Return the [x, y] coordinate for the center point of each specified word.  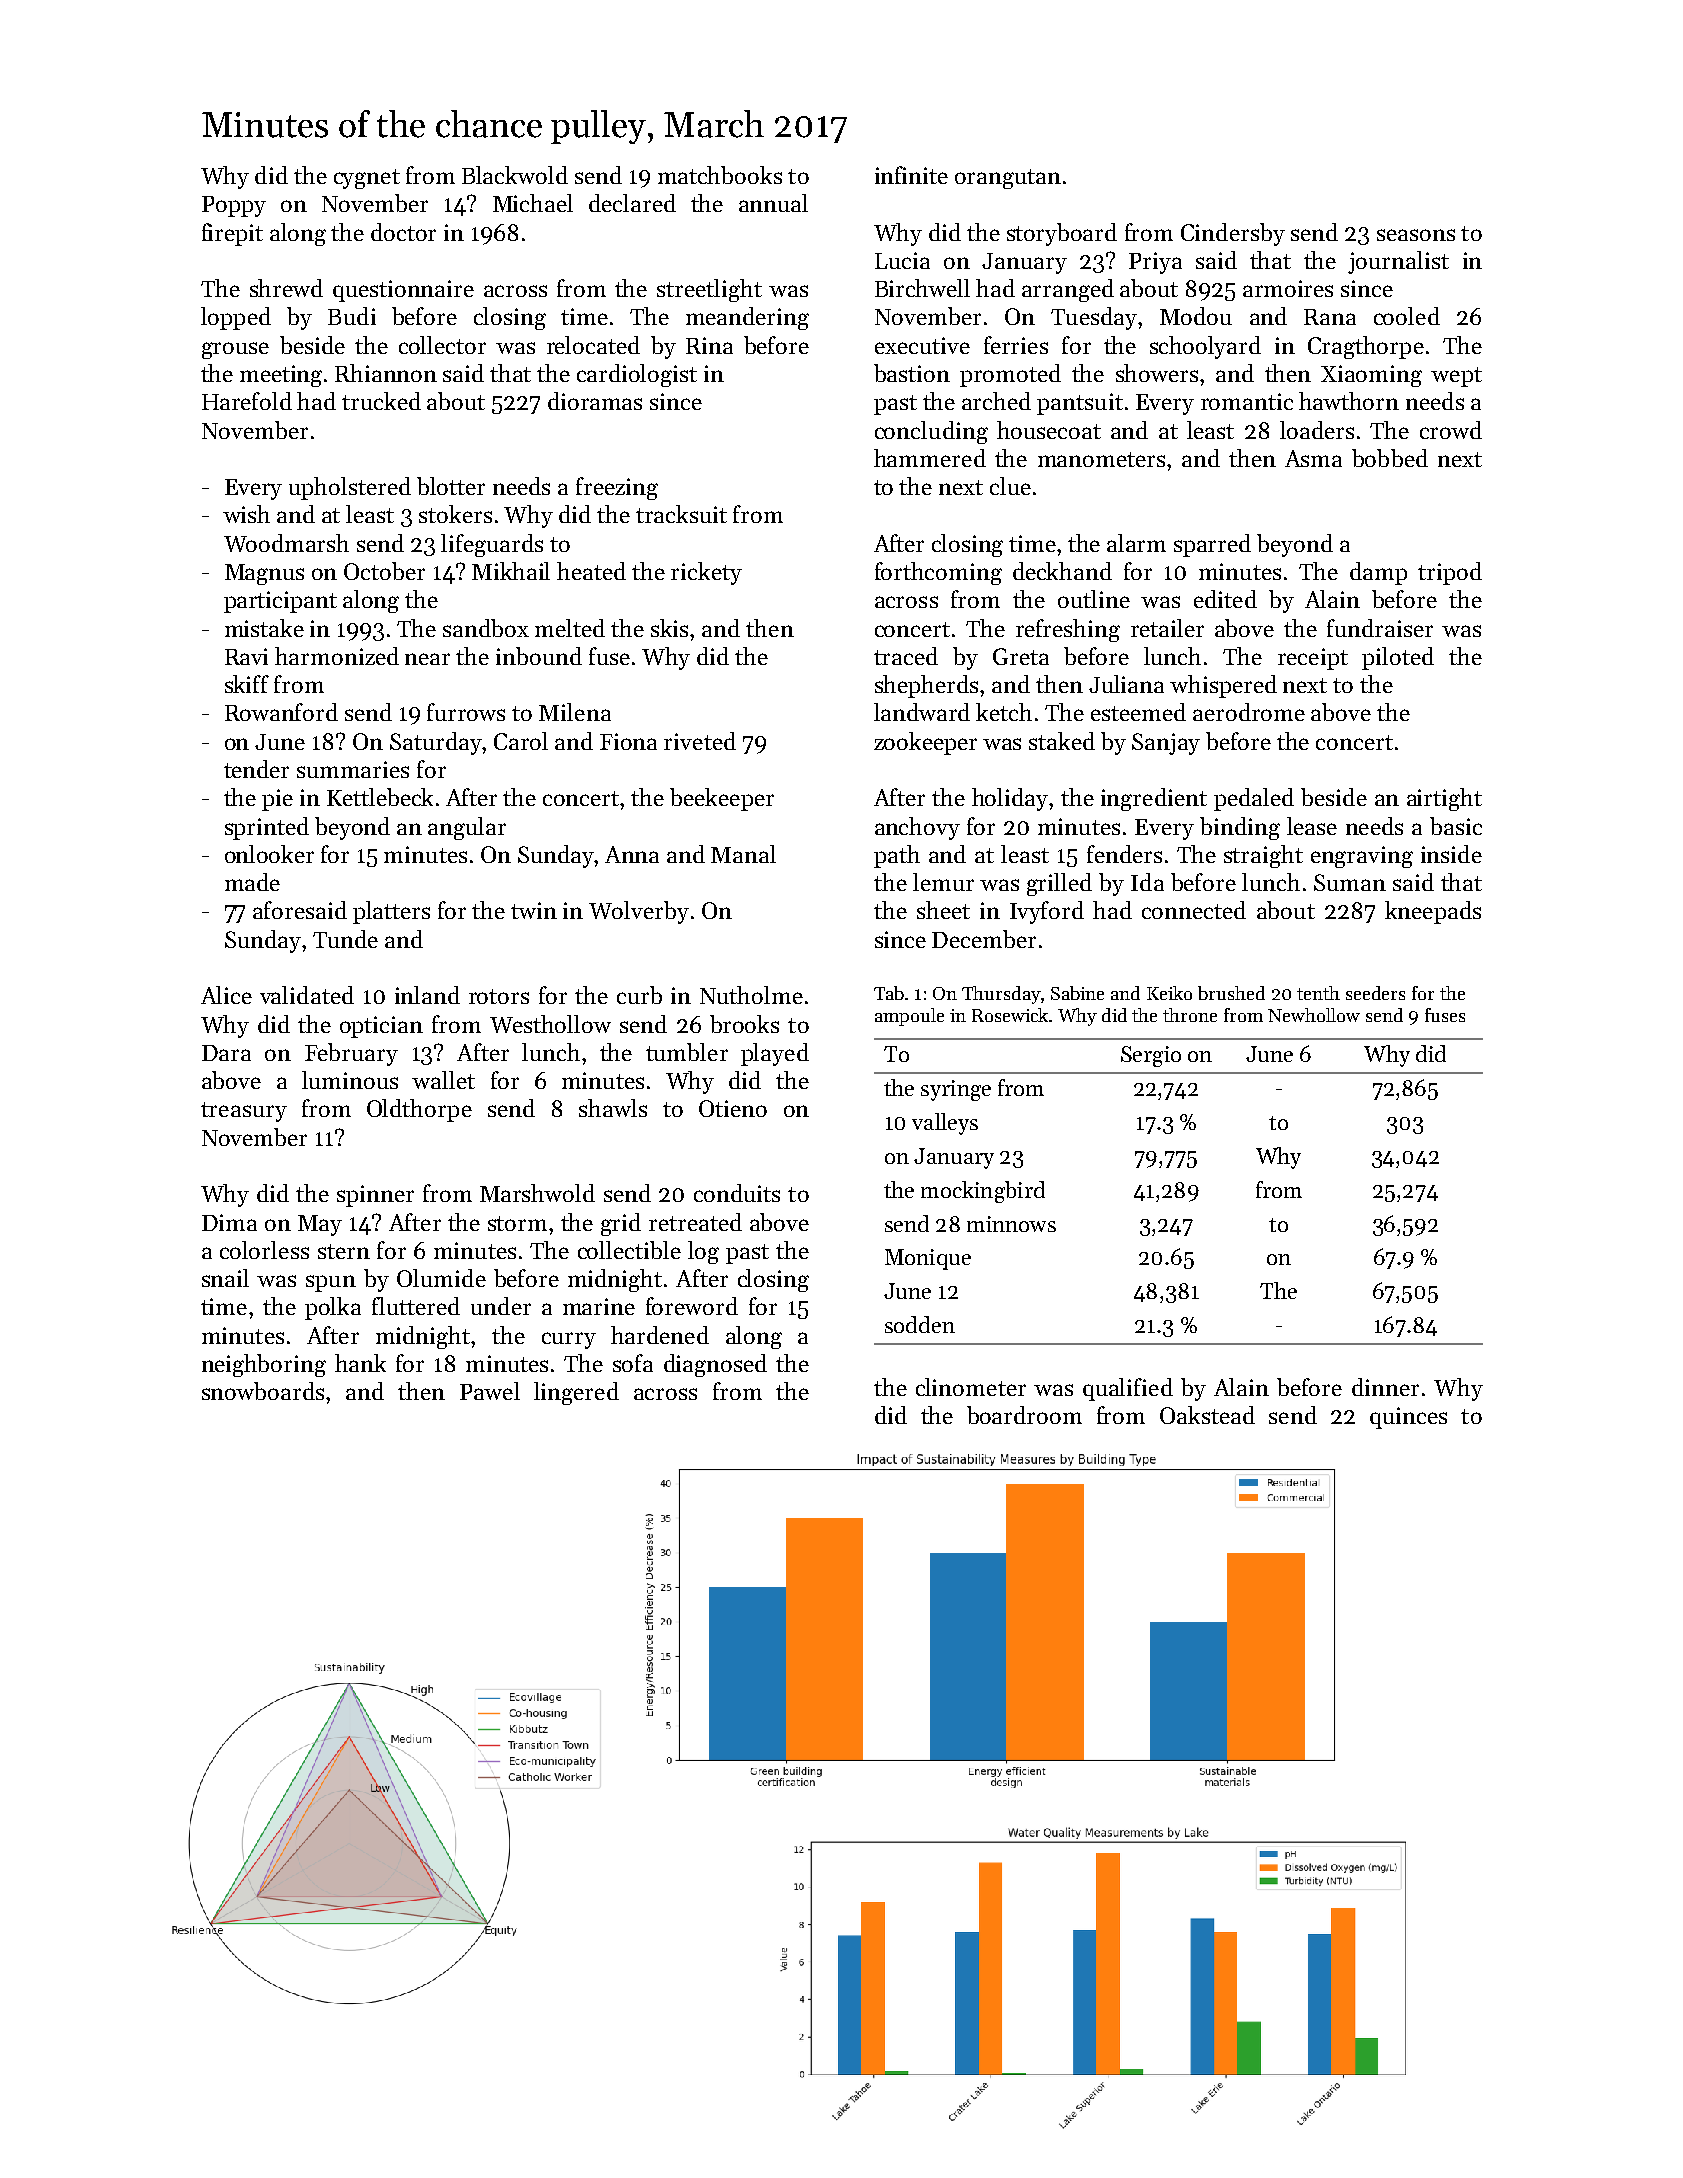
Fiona [628, 741]
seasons [1416, 235]
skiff [247, 684]
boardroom [1024, 1415]
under [501, 1306]
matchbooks [720, 175]
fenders [1124, 854]
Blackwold [515, 175]
